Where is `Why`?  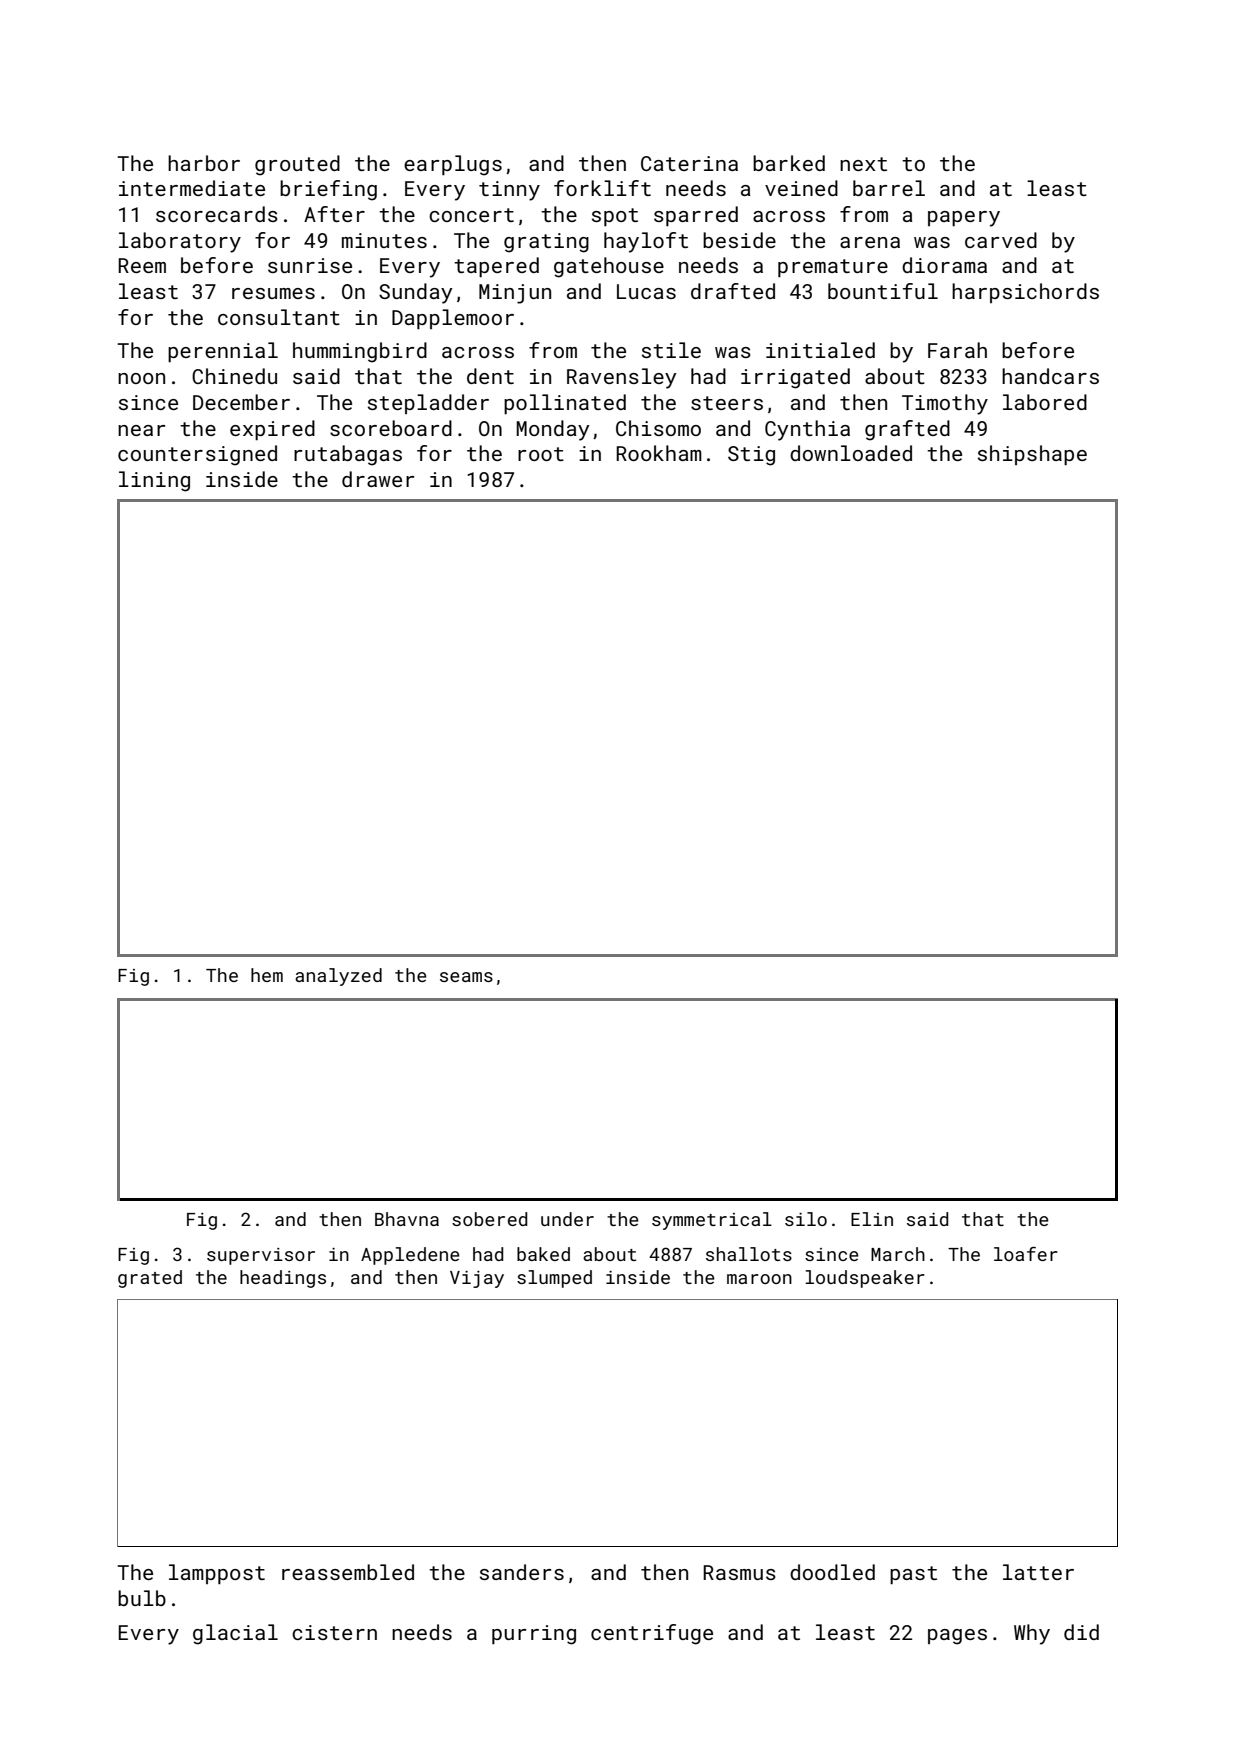 Why is located at coordinates (1032, 1634).
